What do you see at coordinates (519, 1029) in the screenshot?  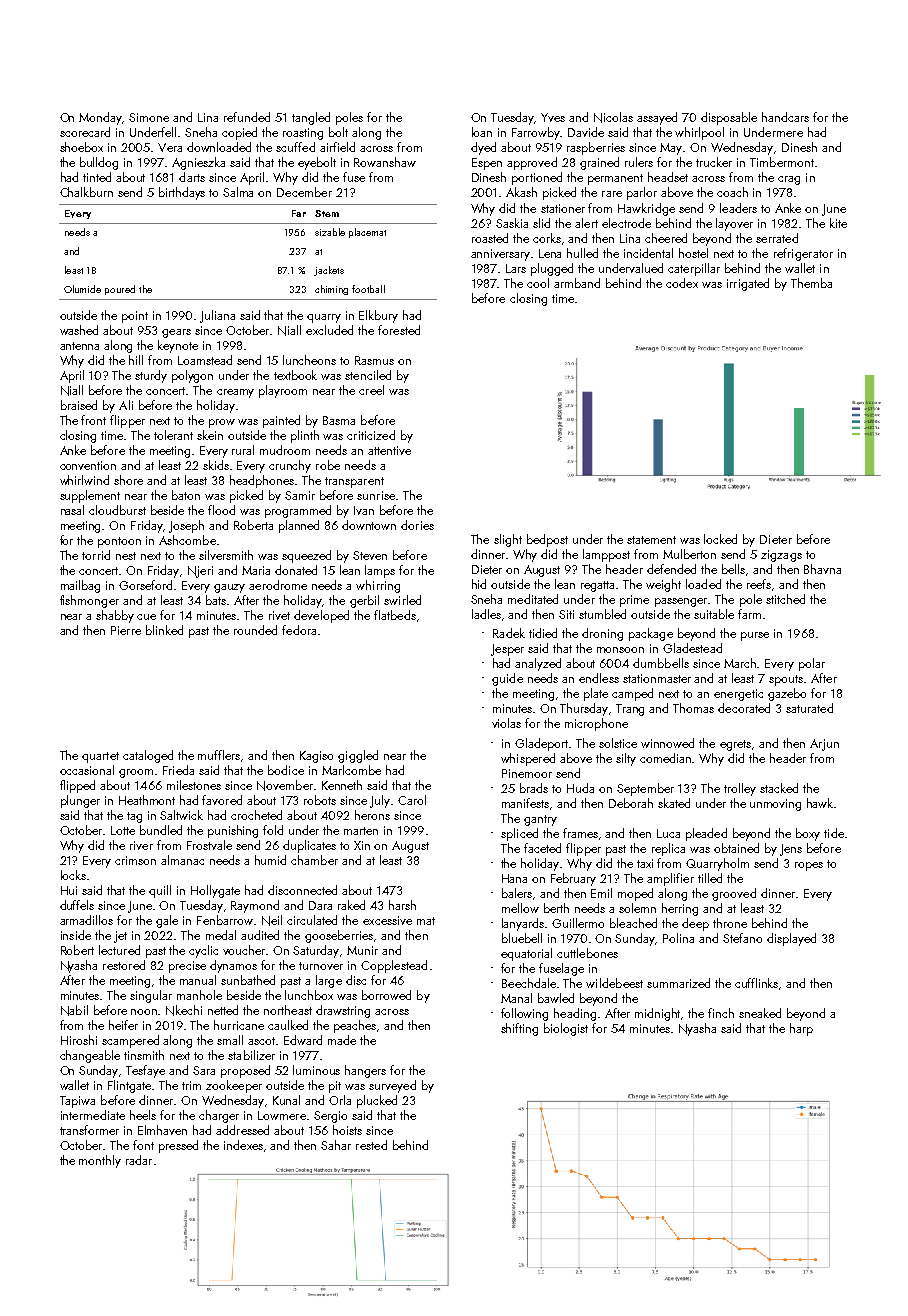 I see `shifting` at bounding box center [519, 1029].
